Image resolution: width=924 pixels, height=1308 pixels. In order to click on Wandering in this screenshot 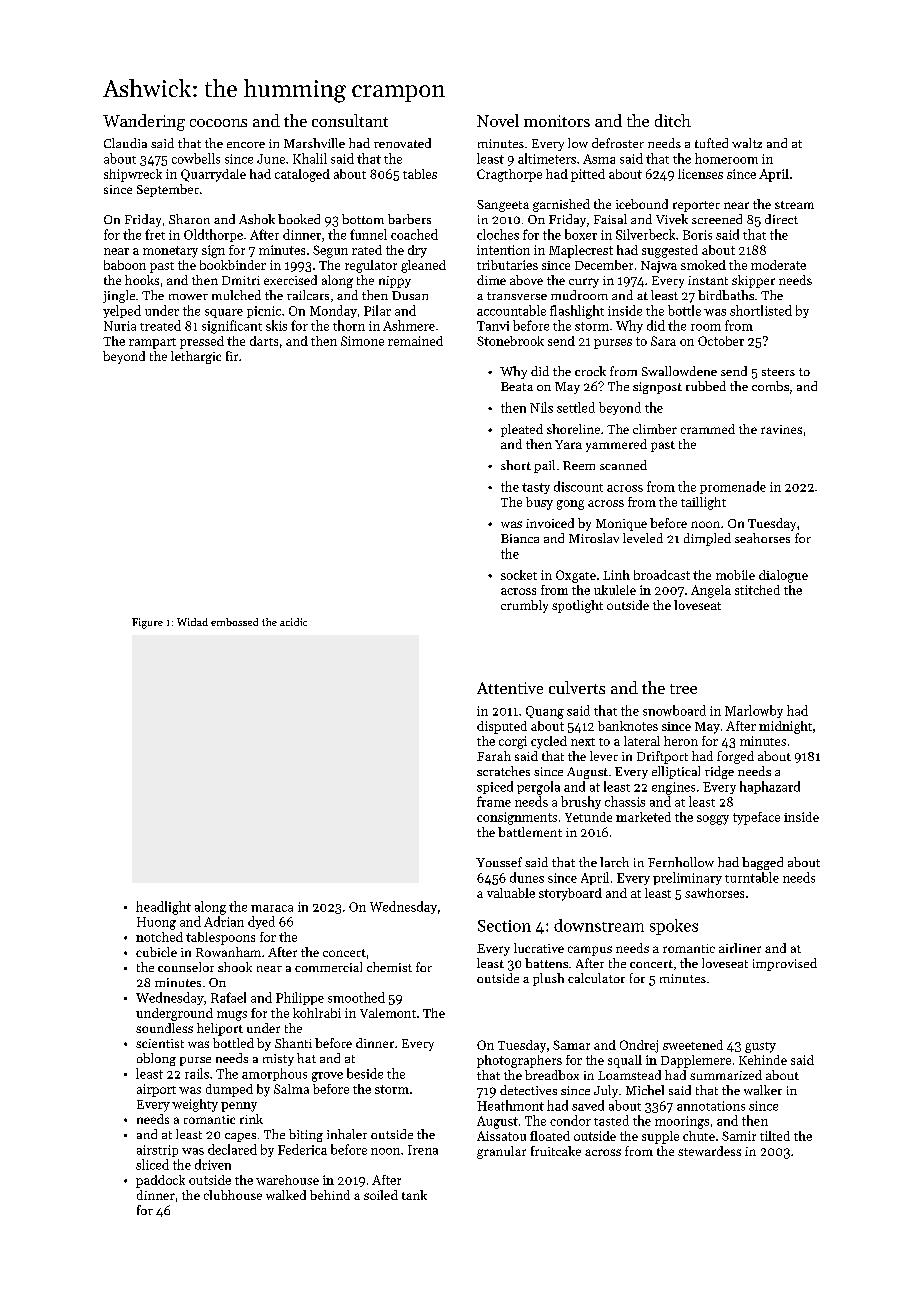, I will do `click(144, 122)`.
